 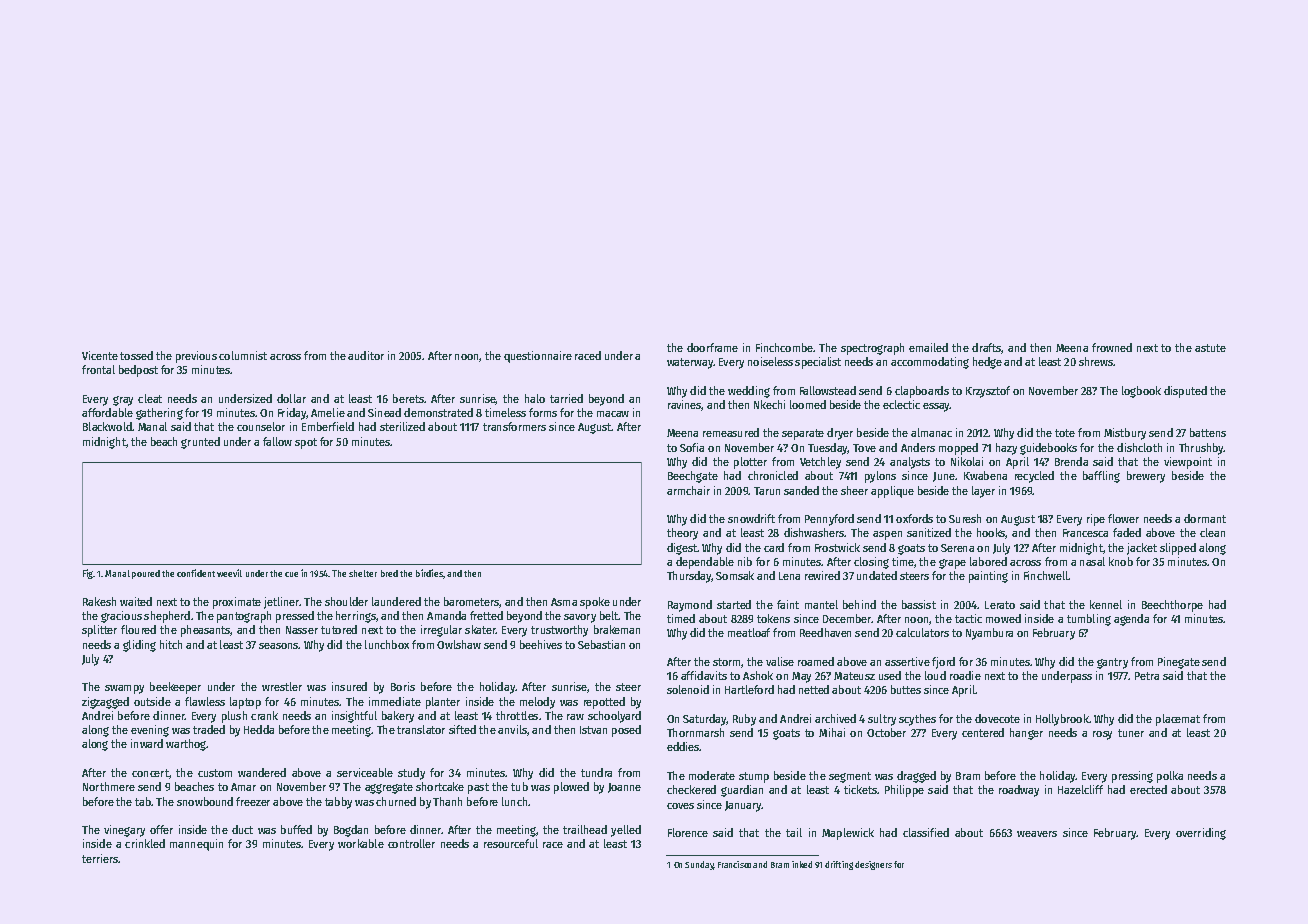 I want to click on tumbling, so click(x=1089, y=620).
